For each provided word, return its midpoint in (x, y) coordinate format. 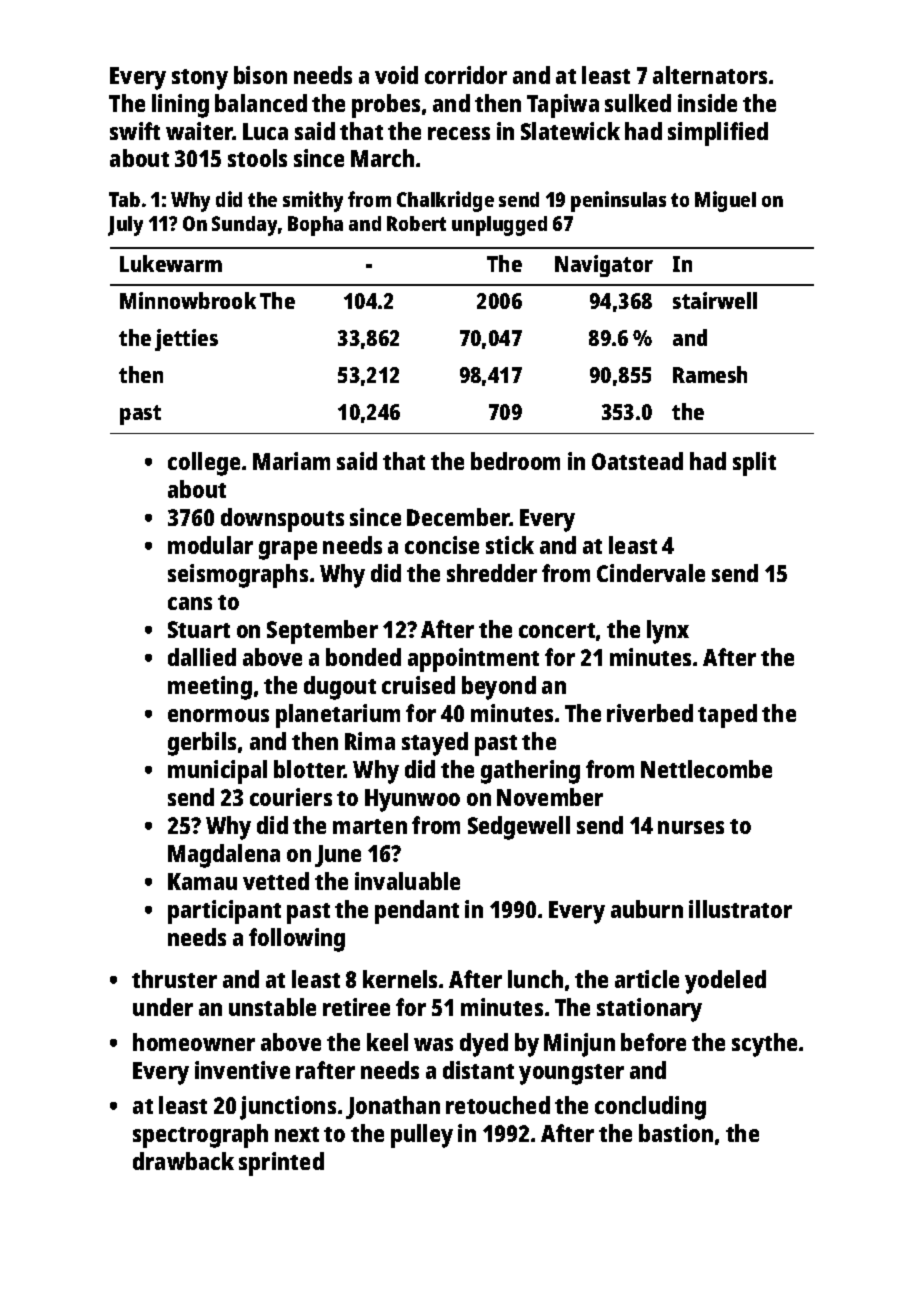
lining (180, 106)
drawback (183, 1161)
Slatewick (570, 131)
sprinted (281, 1164)
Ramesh (710, 374)
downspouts (282, 520)
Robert (416, 223)
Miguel (725, 201)
